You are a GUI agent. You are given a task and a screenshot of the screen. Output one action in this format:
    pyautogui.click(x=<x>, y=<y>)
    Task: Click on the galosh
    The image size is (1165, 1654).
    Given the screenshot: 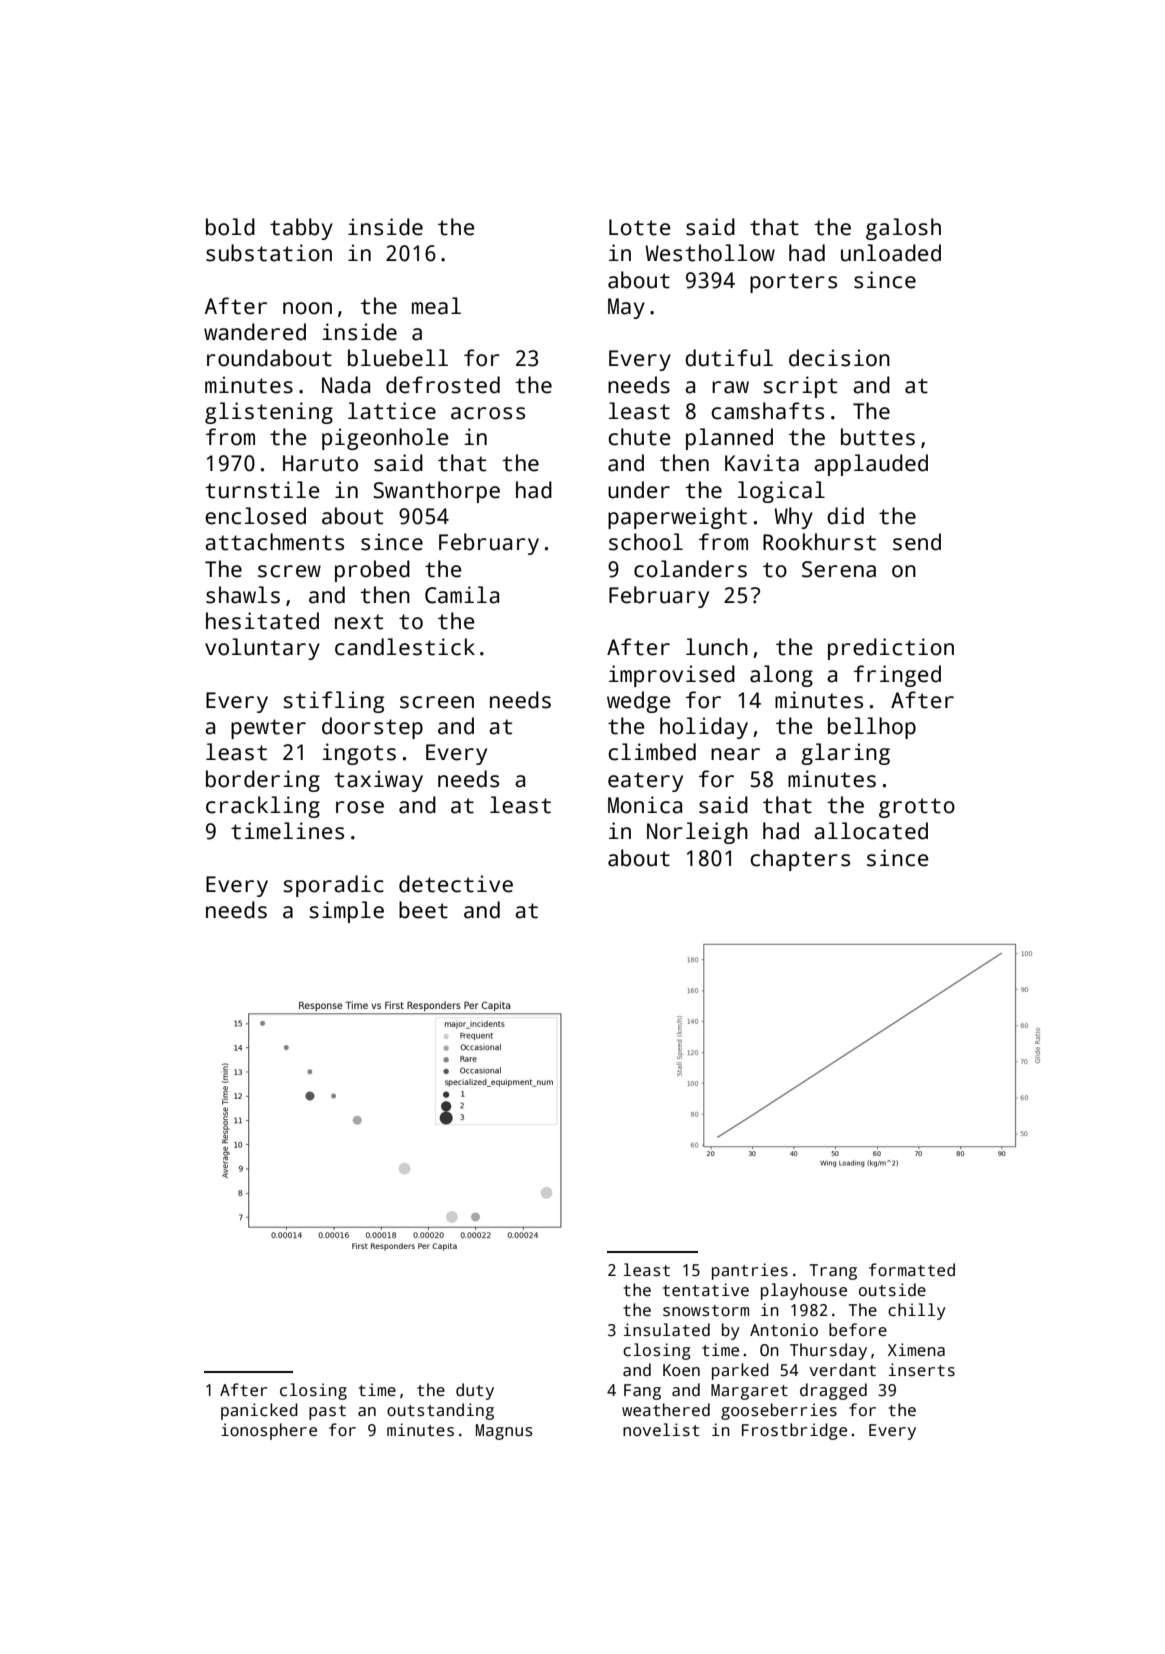 What is the action you would take?
    pyautogui.click(x=903, y=229)
